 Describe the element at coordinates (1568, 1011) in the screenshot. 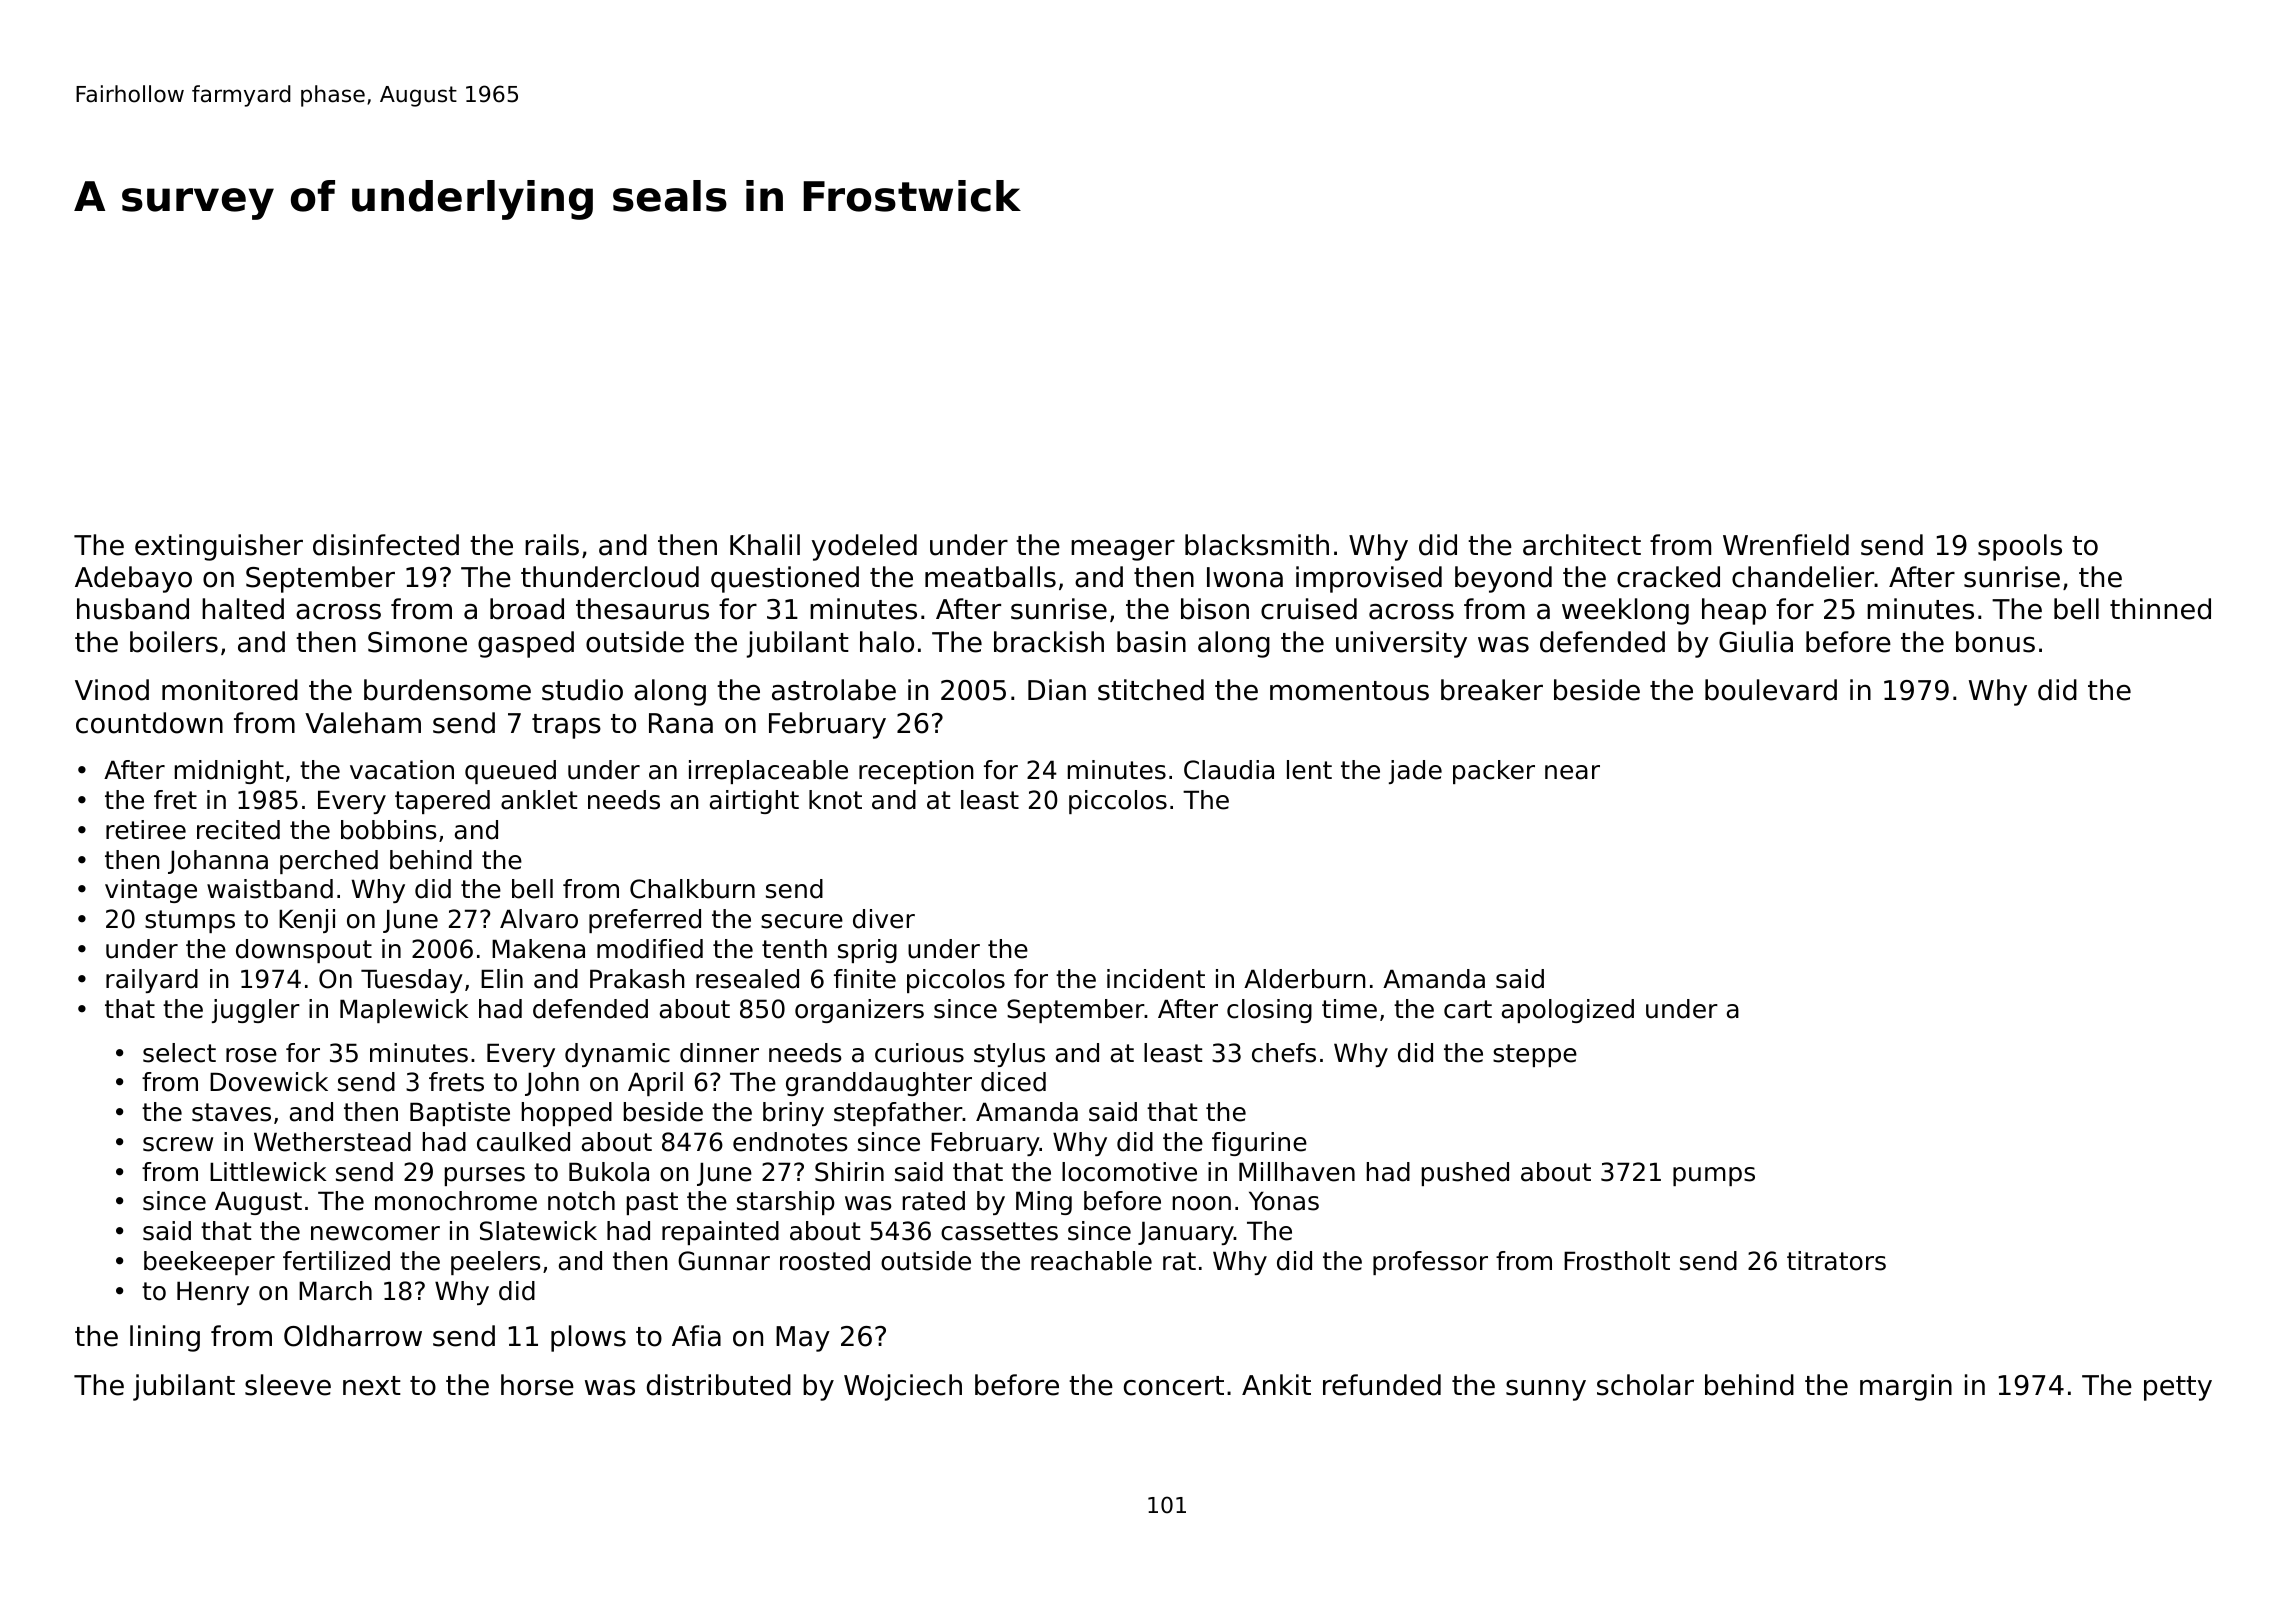

I see `apologized` at that location.
